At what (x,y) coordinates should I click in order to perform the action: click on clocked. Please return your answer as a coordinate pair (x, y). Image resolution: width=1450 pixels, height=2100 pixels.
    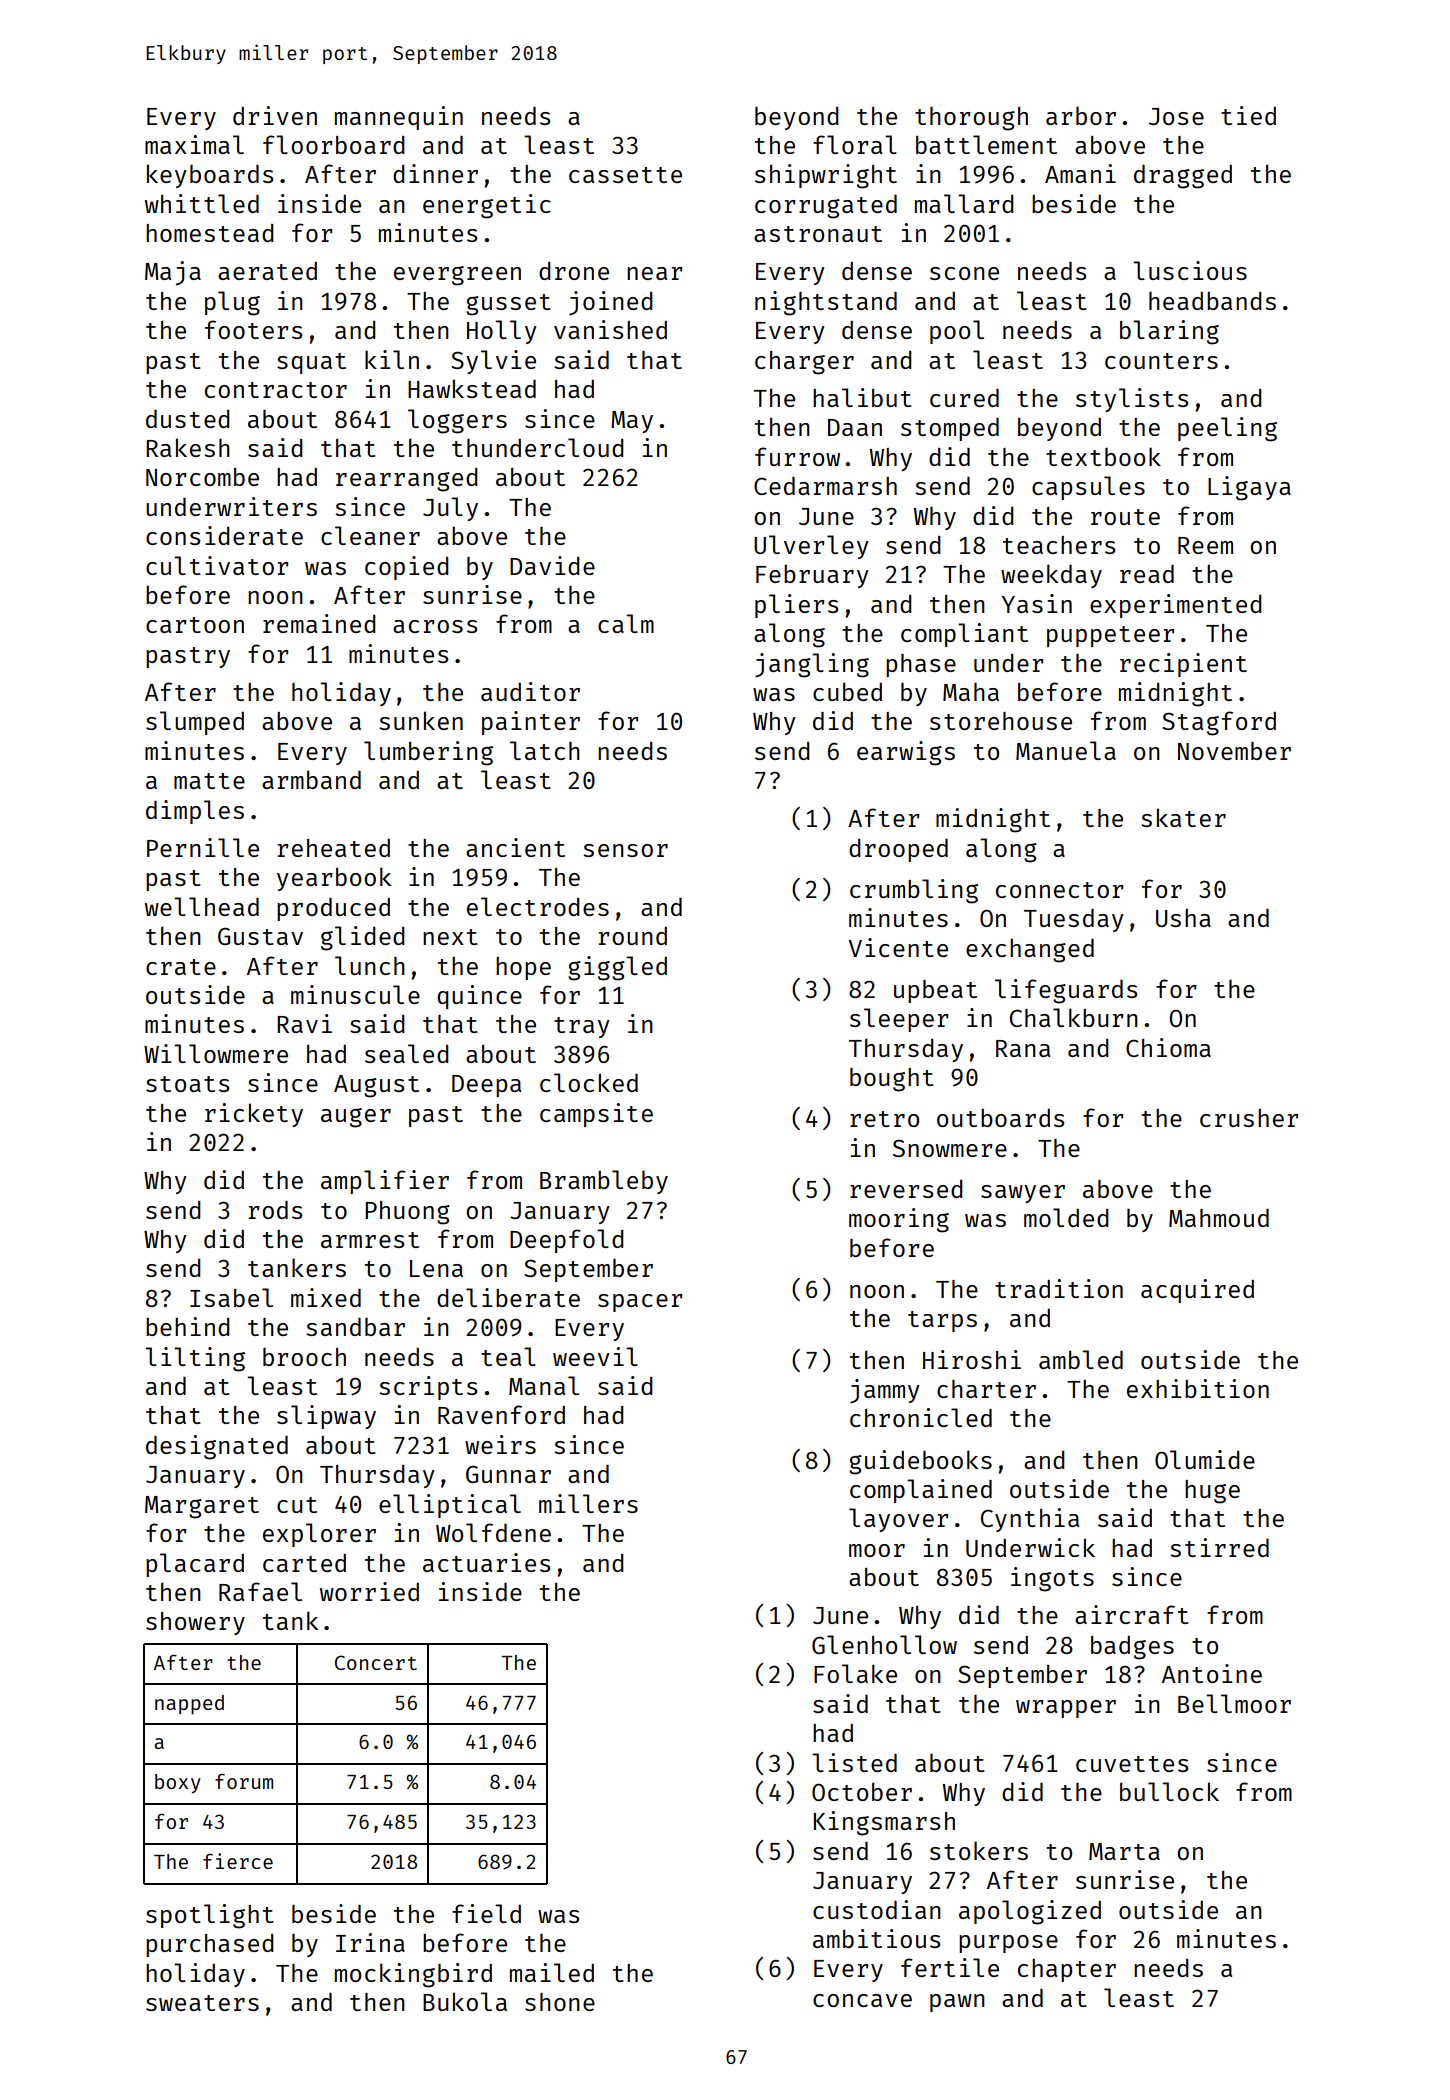
    Looking at the image, I should click on (589, 1082).
